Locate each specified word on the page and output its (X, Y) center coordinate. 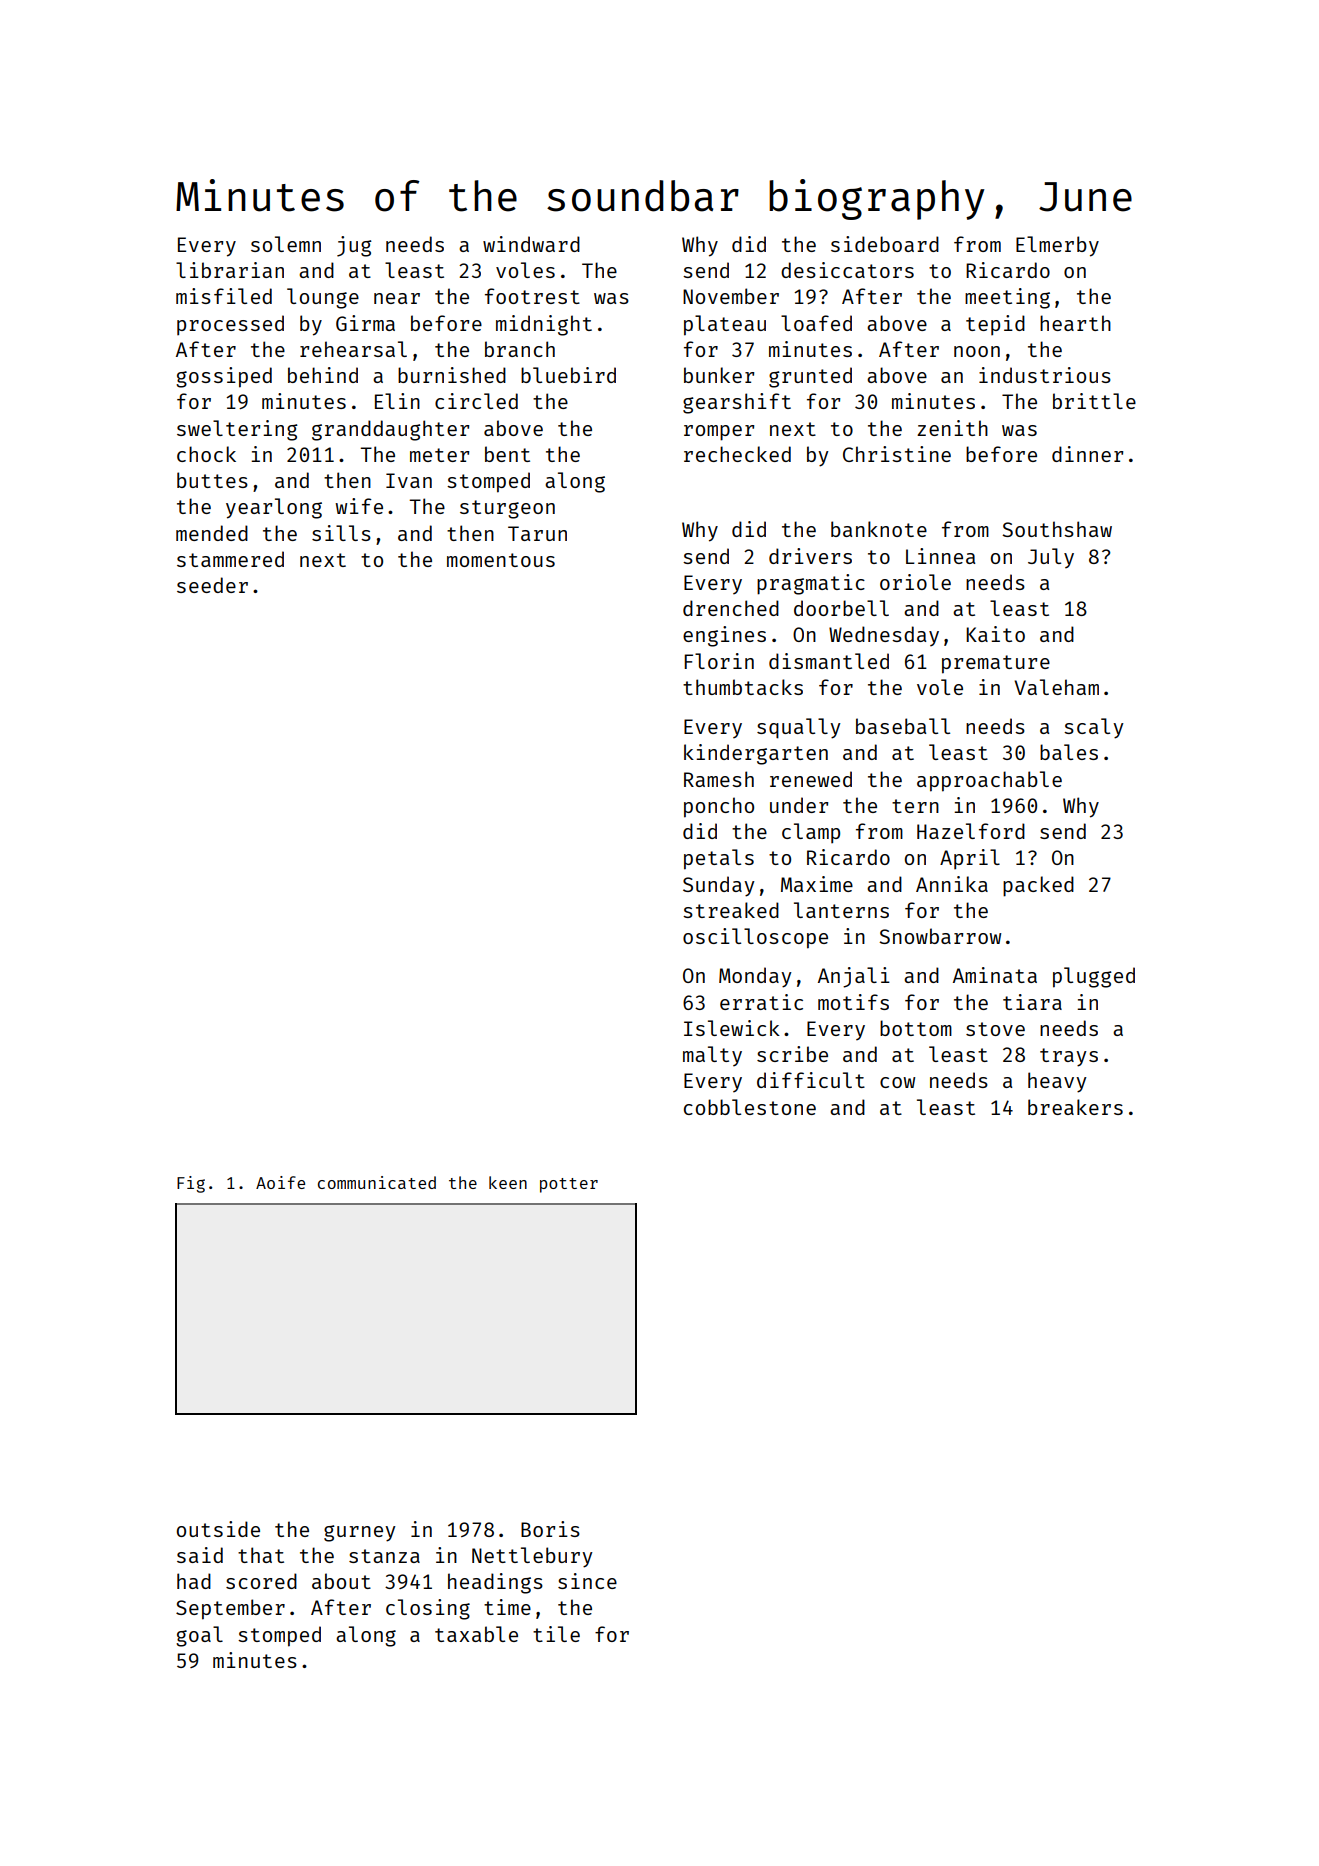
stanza (384, 1556)
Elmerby (1057, 246)
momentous (501, 560)
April (970, 859)
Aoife (280, 1182)
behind (323, 375)
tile (556, 1634)
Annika (952, 884)
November (731, 296)
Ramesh (719, 779)
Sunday (719, 886)
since (587, 1581)
